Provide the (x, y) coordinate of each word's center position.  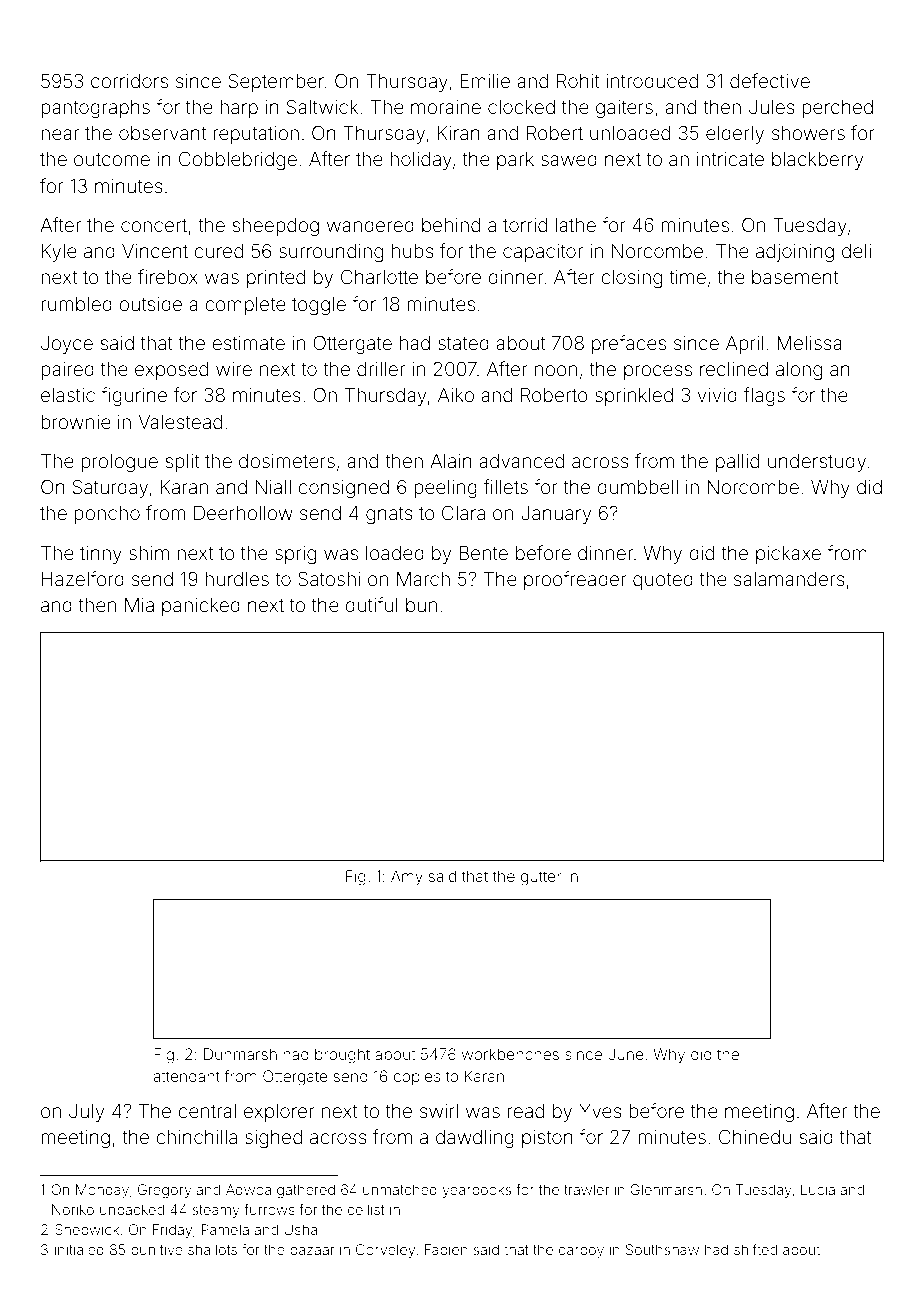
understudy (817, 463)
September (276, 82)
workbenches (510, 1054)
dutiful (371, 604)
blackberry (818, 161)
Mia (139, 605)
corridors (129, 81)
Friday (172, 1231)
